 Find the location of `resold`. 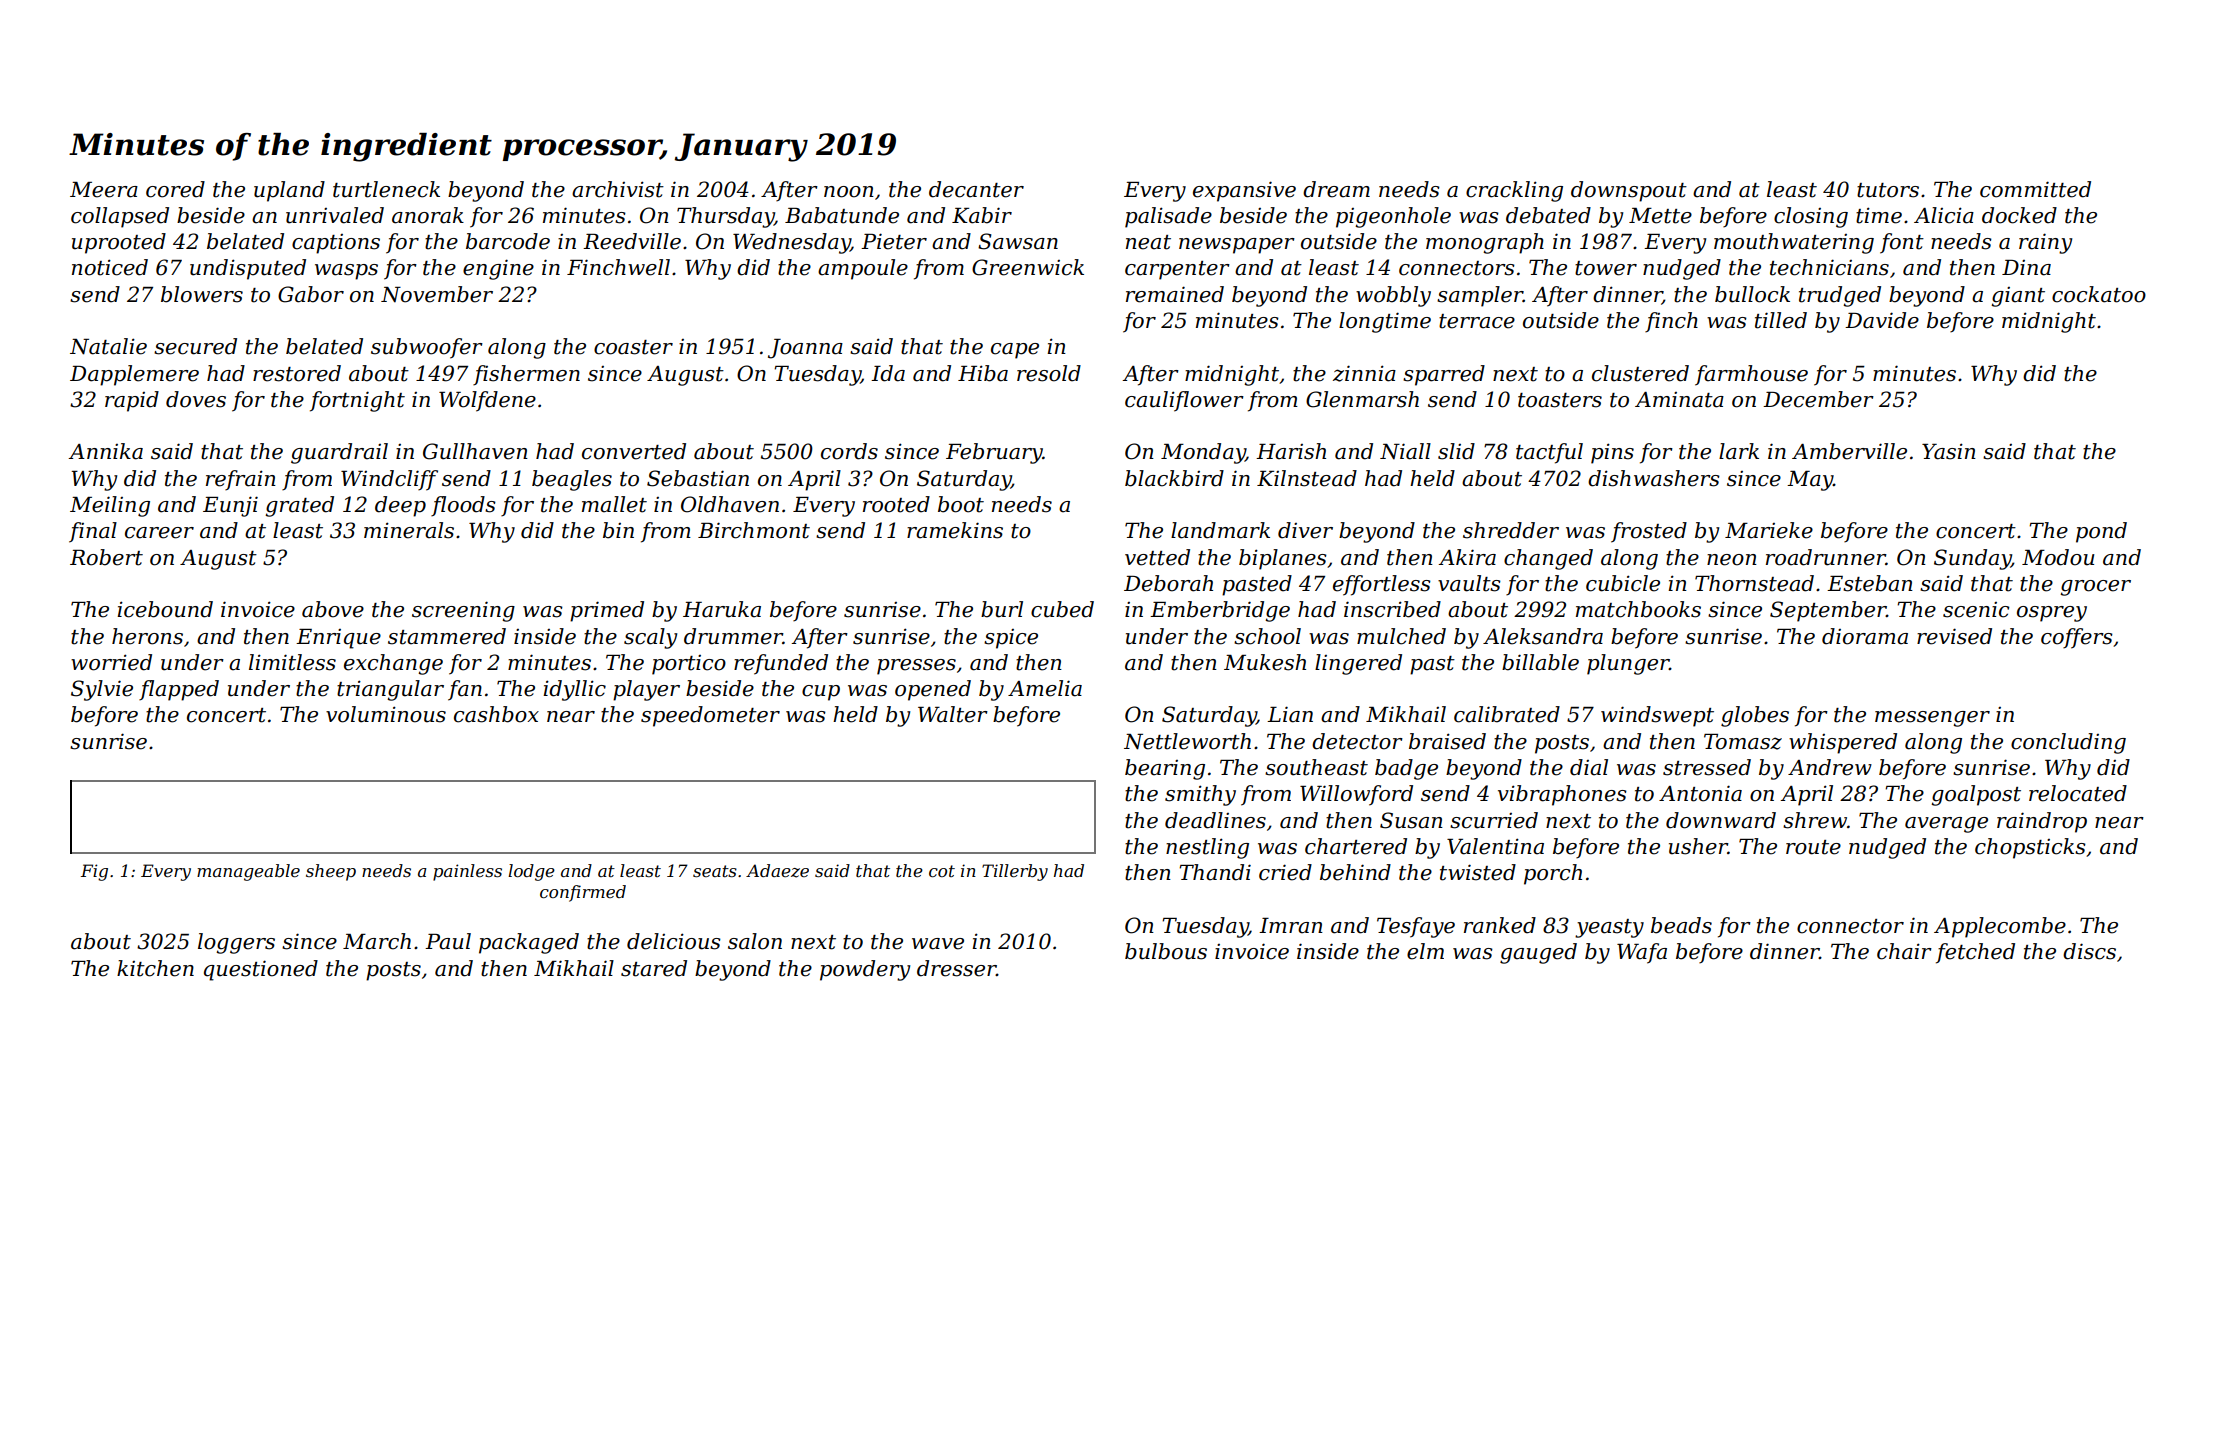

resold is located at coordinates (1049, 373).
